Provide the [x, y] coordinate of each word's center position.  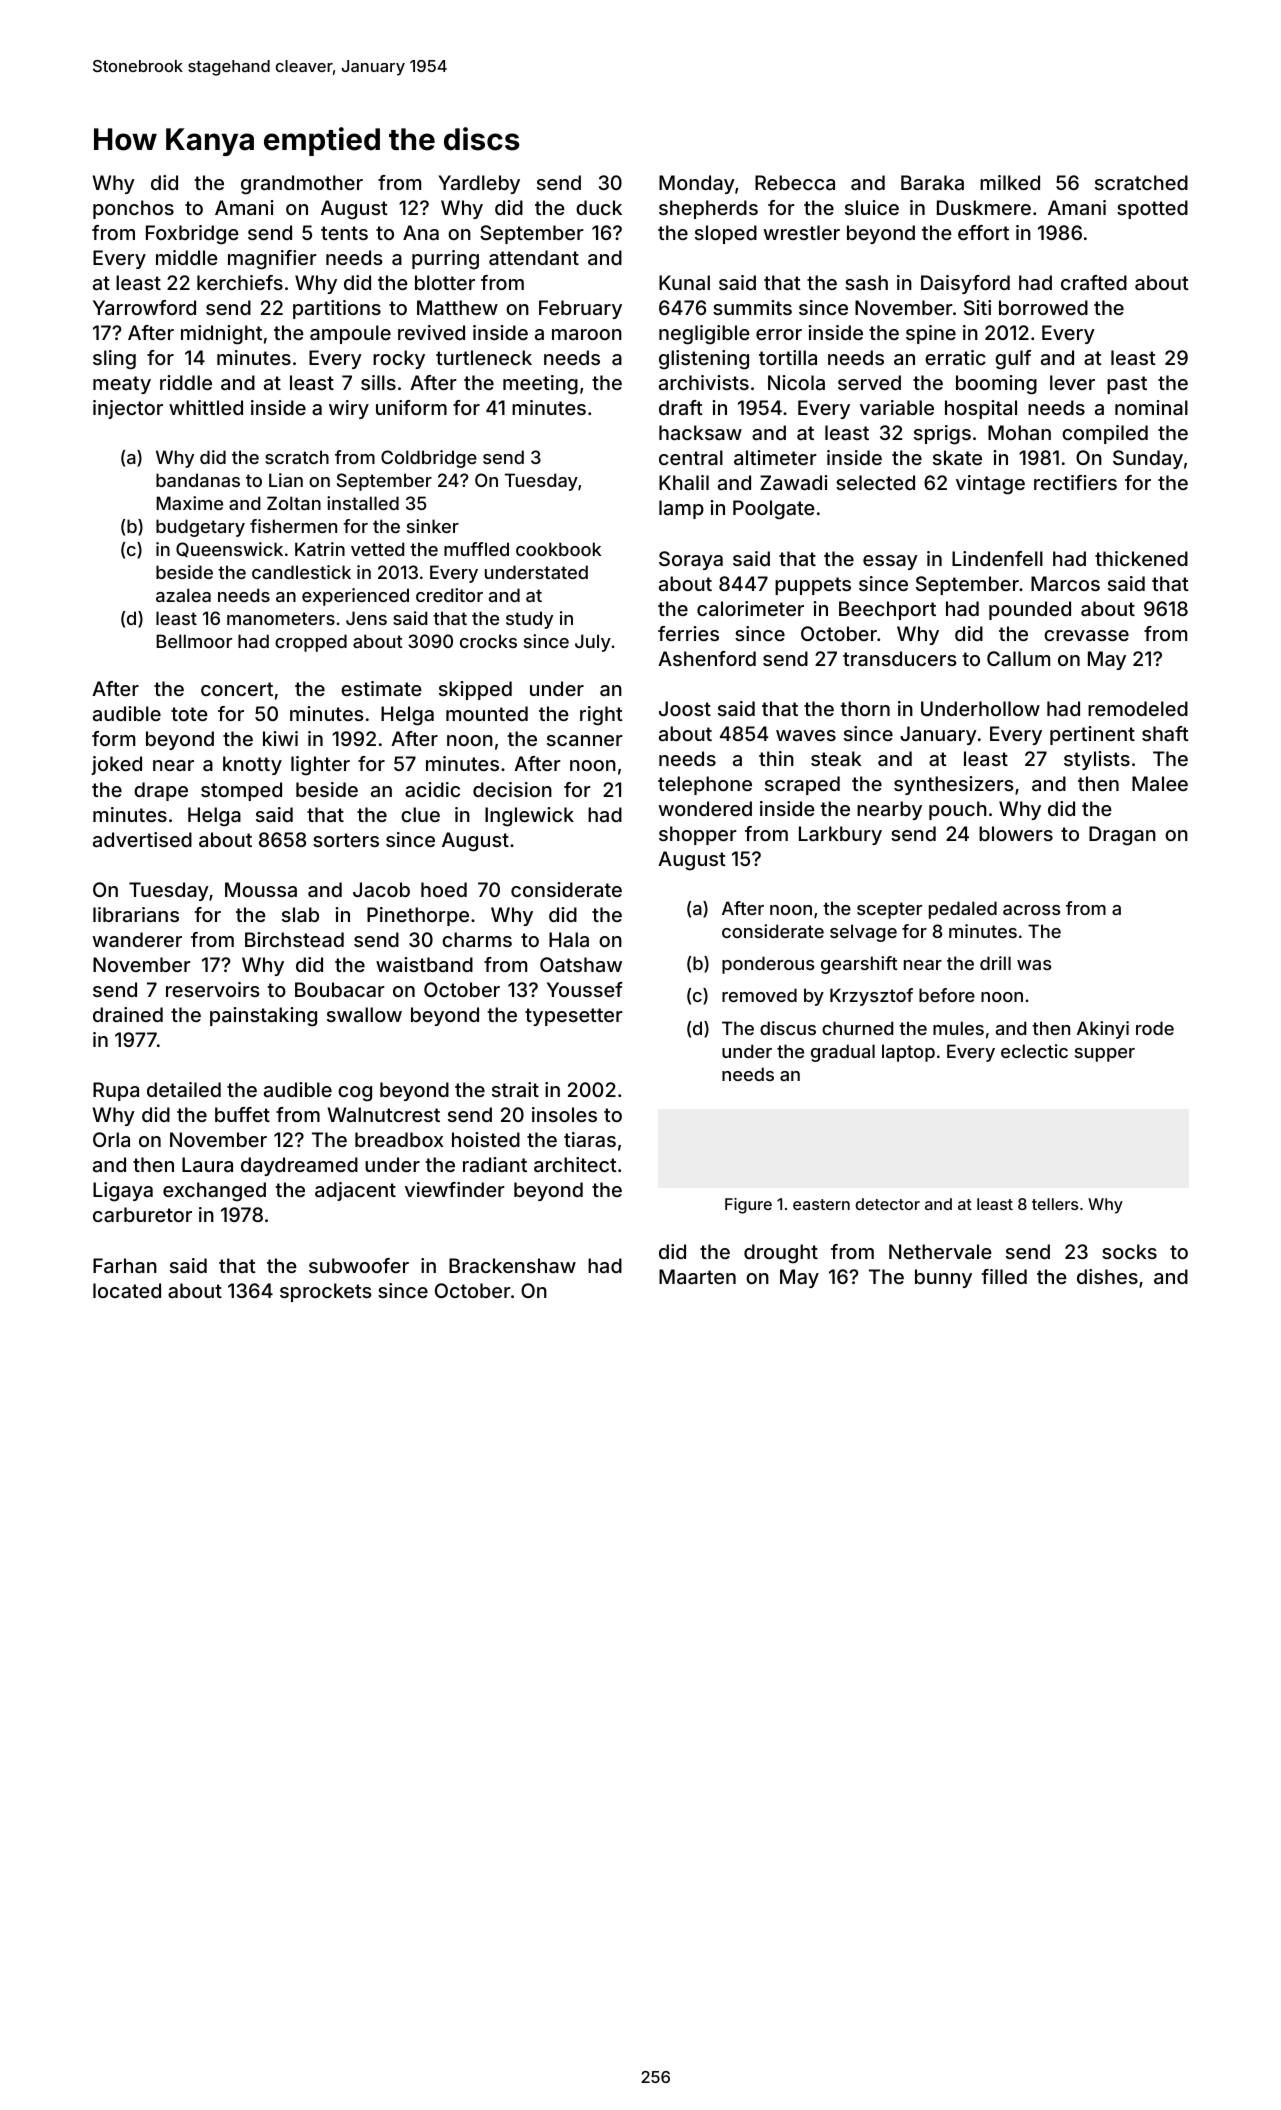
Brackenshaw [512, 1265]
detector [888, 1204]
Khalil [684, 482]
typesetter [574, 1017]
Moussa [261, 889]
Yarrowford [144, 307]
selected [875, 482]
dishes [1107, 1276]
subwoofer [359, 1265]
